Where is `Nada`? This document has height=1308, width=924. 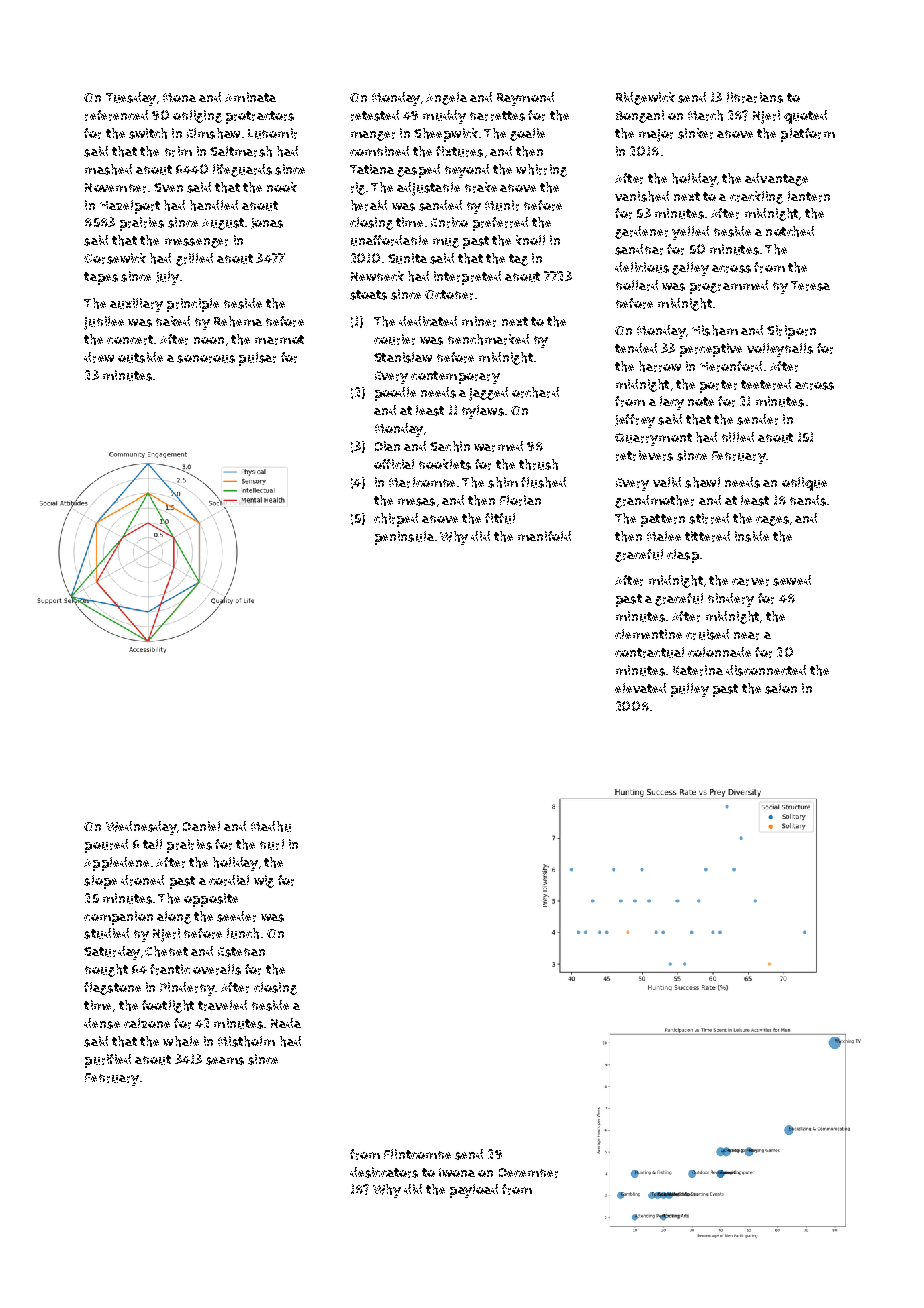
Nada is located at coordinates (286, 1023).
